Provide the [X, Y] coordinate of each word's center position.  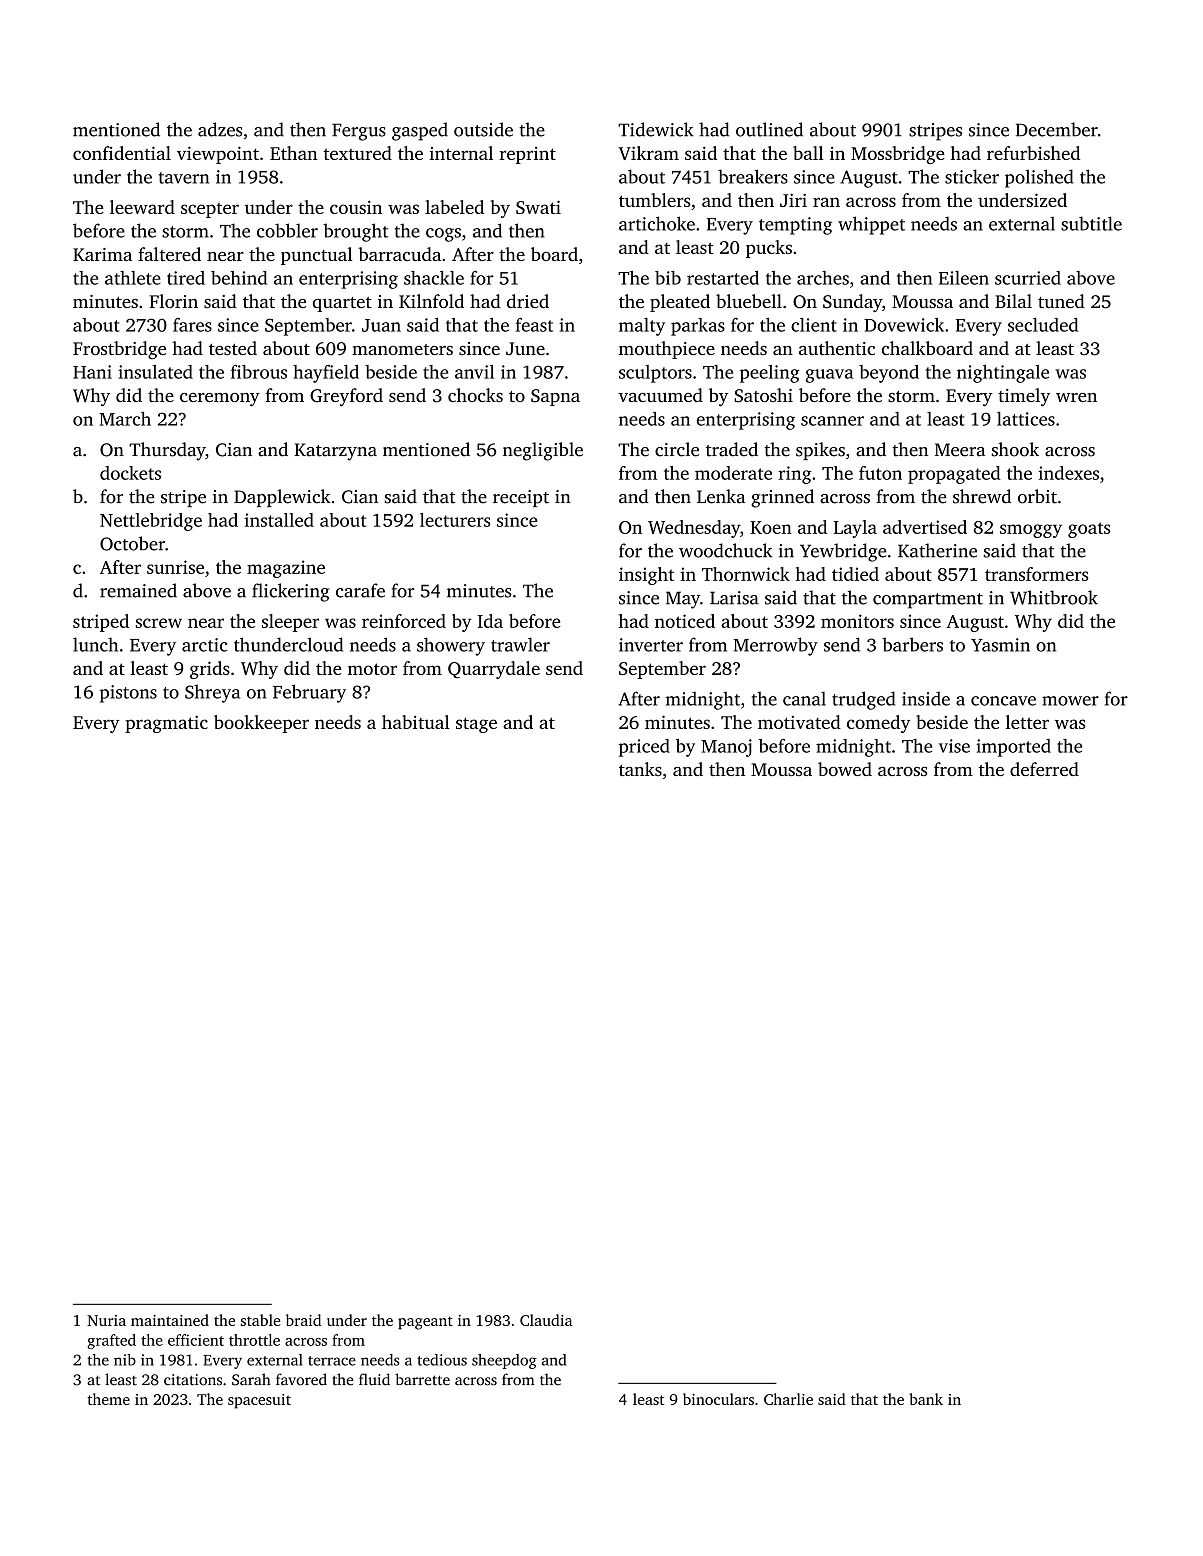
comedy [878, 724]
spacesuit [259, 1401]
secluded [1043, 325]
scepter [210, 210]
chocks [475, 395]
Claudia [546, 1320]
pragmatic [166, 724]
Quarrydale [494, 670]
